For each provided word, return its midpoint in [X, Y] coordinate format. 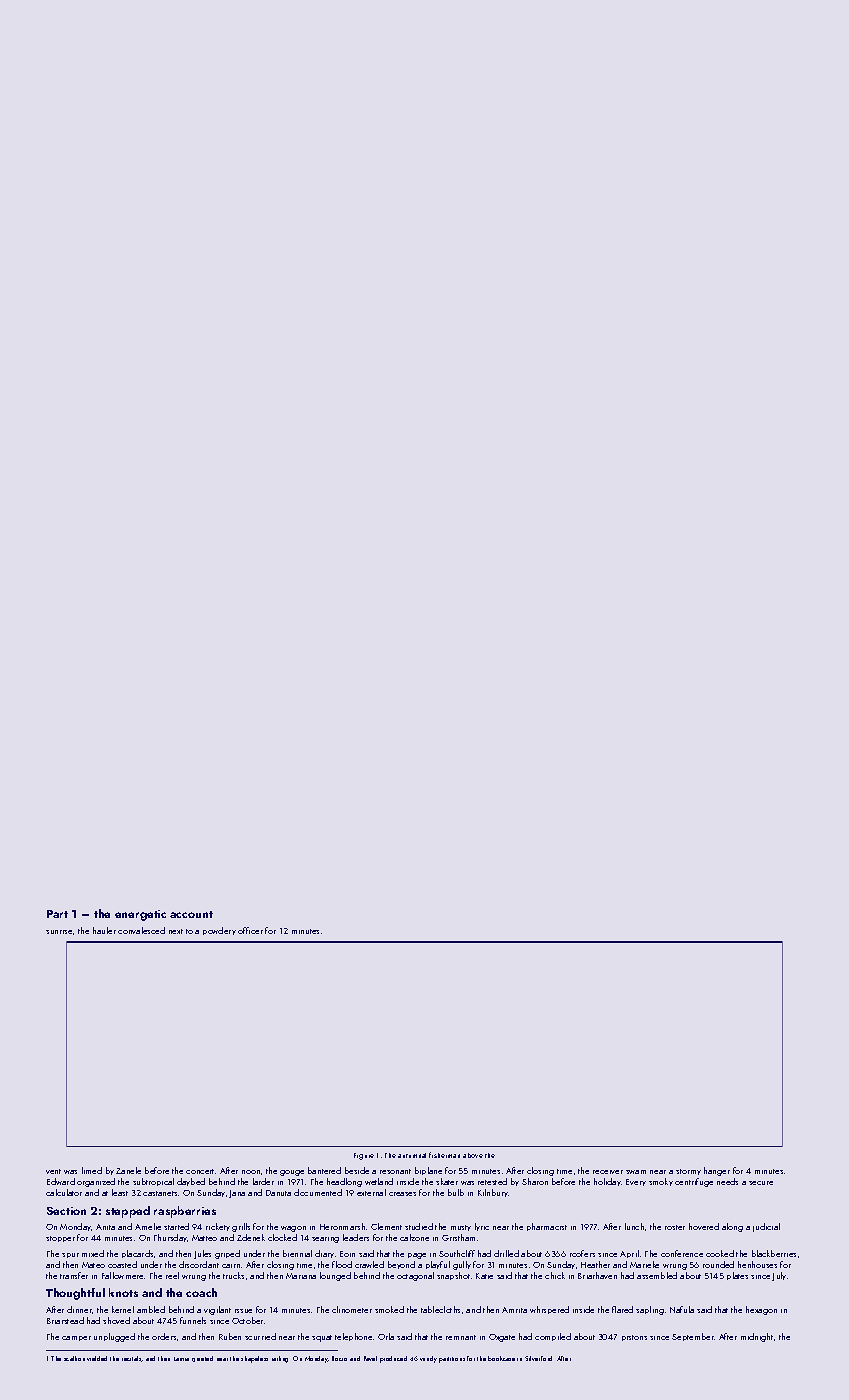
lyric [482, 1227]
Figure [364, 1156]
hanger [717, 1171]
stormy [688, 1172]
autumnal [412, 1155]
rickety [218, 1227]
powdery [219, 931]
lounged [335, 1276]
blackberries [774, 1253]
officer [250, 930]
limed [92, 1170]
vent [53, 1171]
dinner [79, 1309]
